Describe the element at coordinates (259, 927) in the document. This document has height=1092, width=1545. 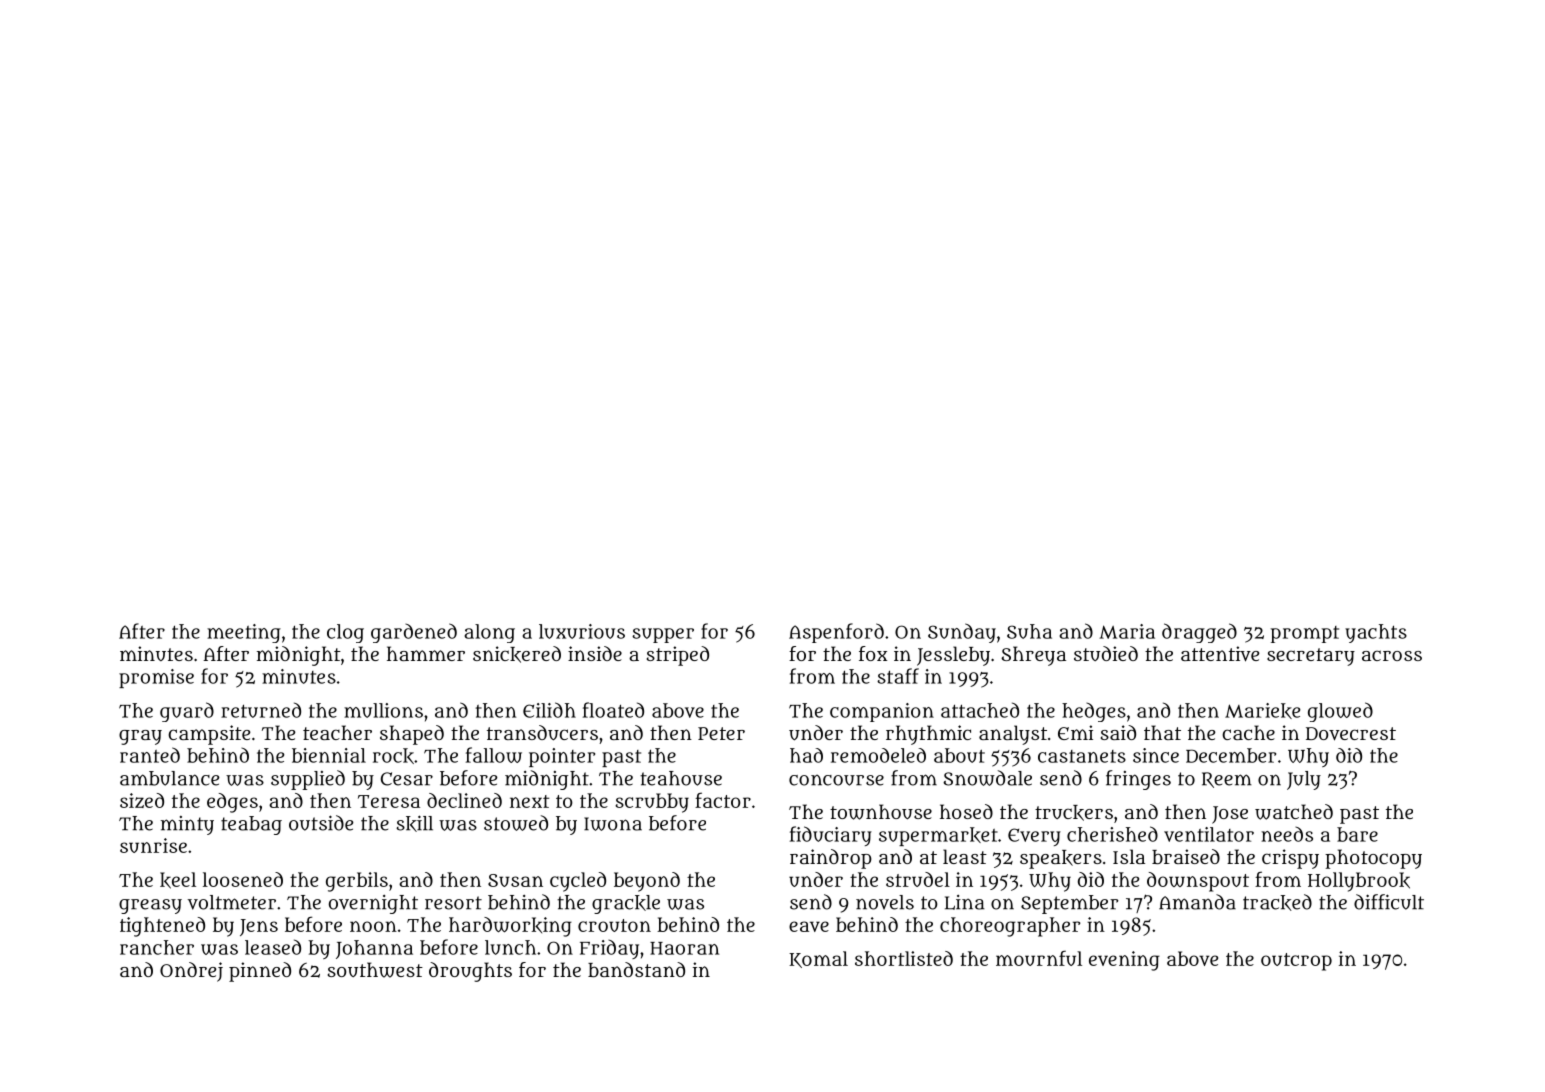
I see `Jens` at that location.
